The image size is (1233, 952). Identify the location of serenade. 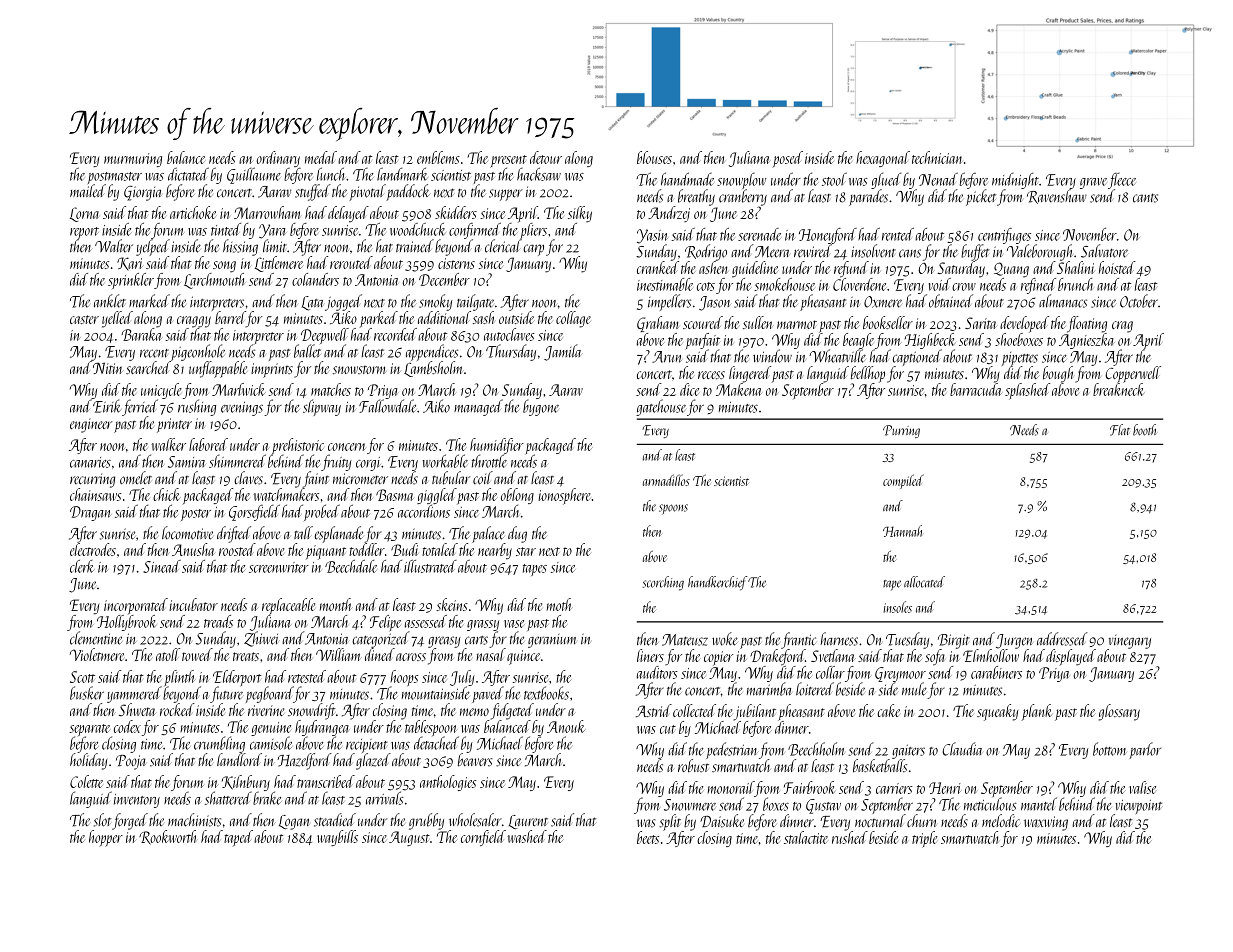
(759, 234).
